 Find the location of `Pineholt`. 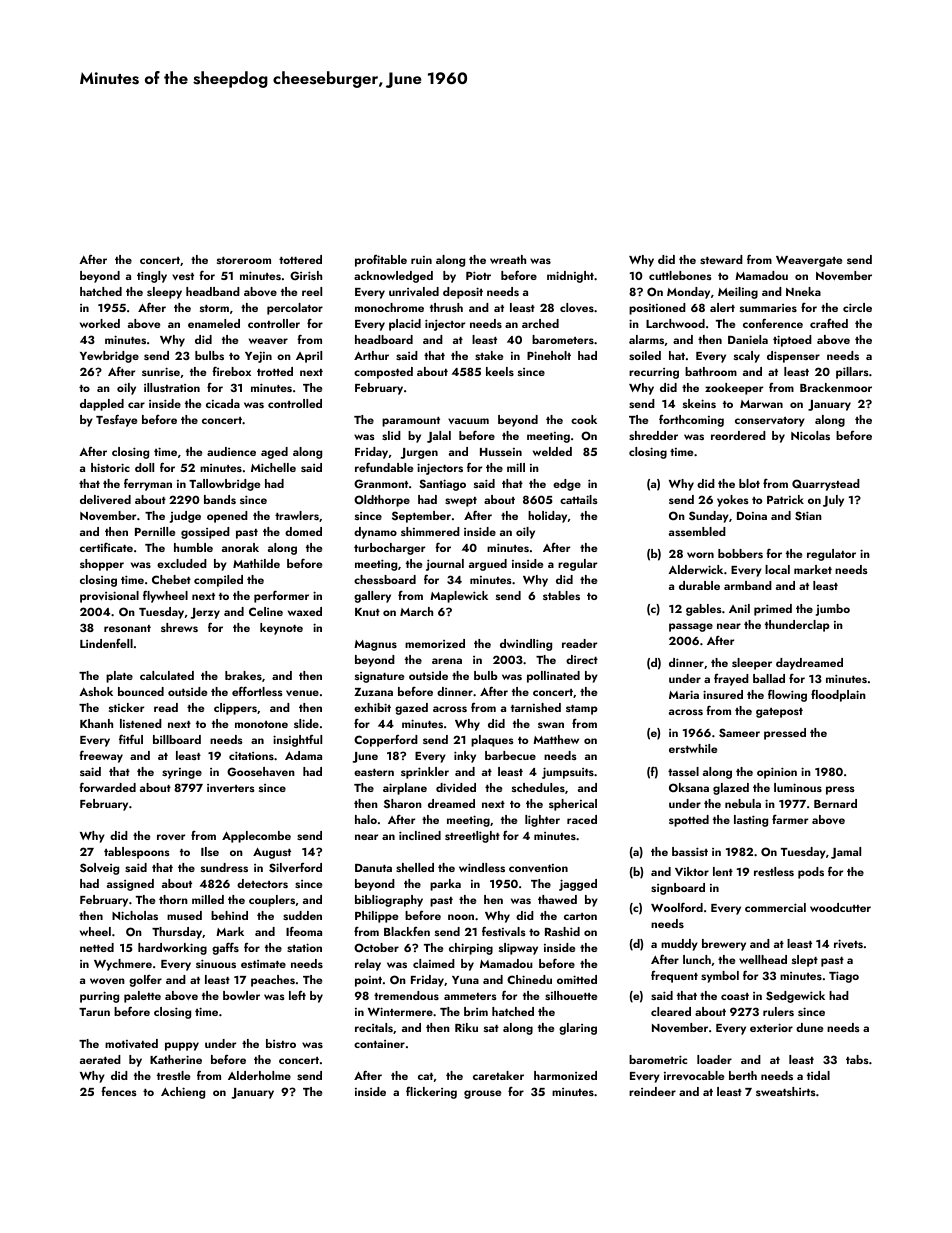

Pineholt is located at coordinates (549, 355).
